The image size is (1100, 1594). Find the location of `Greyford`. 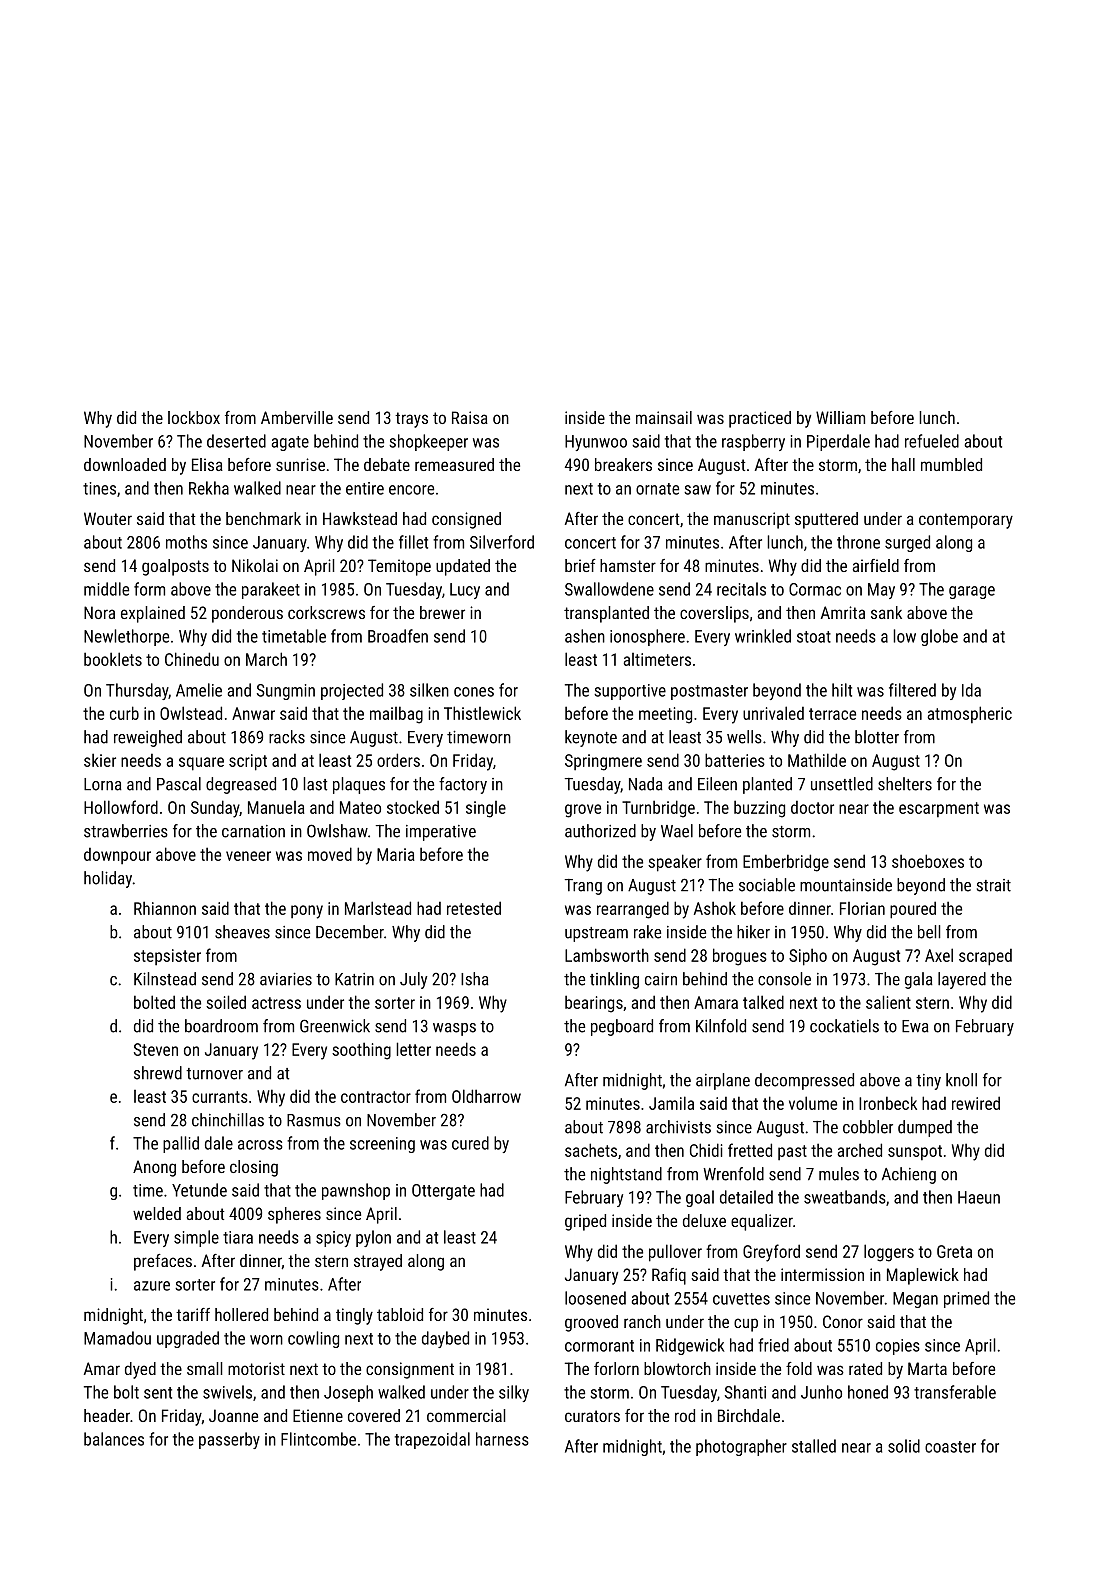

Greyford is located at coordinates (771, 1253).
